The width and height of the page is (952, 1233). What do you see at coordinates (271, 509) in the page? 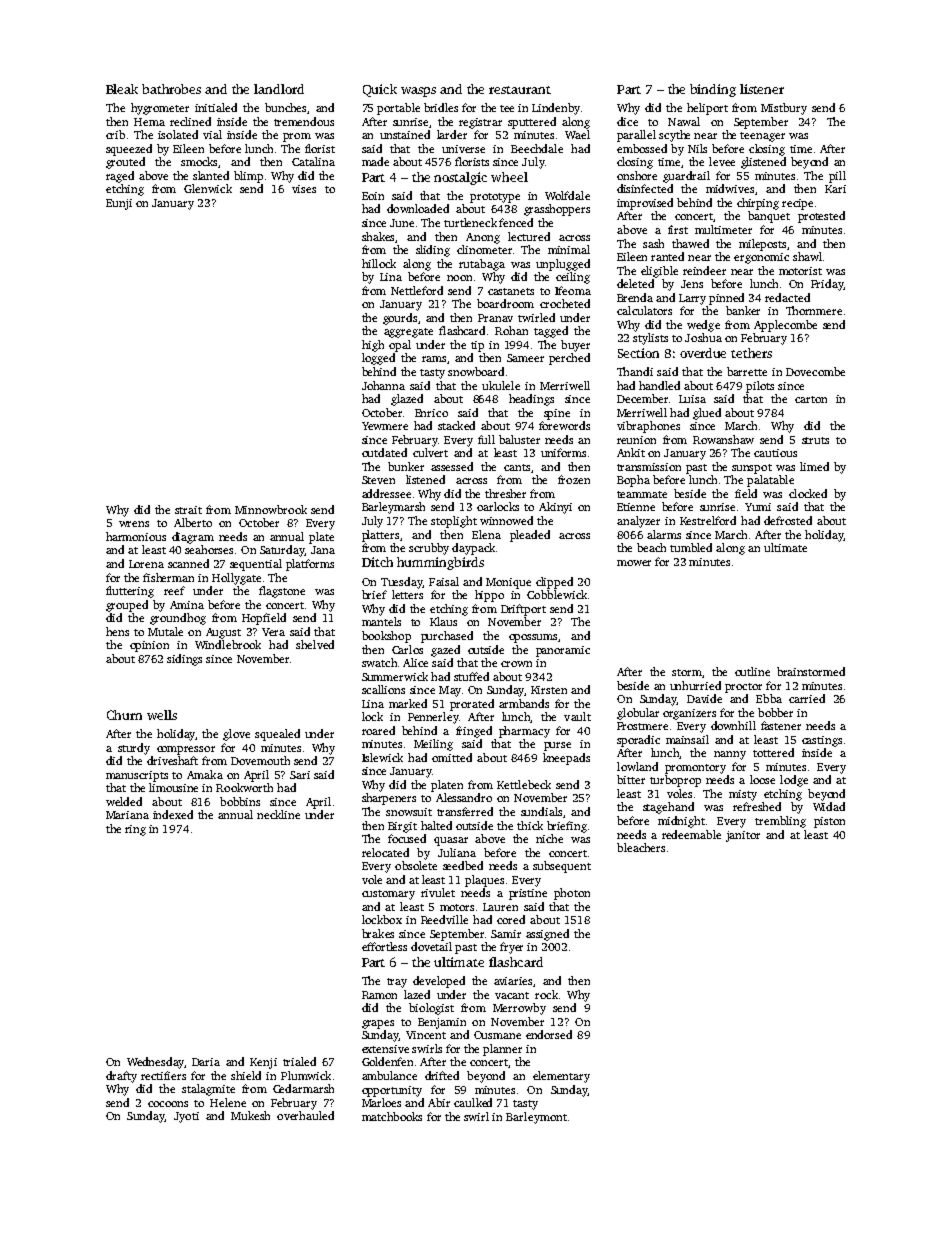
I see `Minnowbrook` at bounding box center [271, 509].
